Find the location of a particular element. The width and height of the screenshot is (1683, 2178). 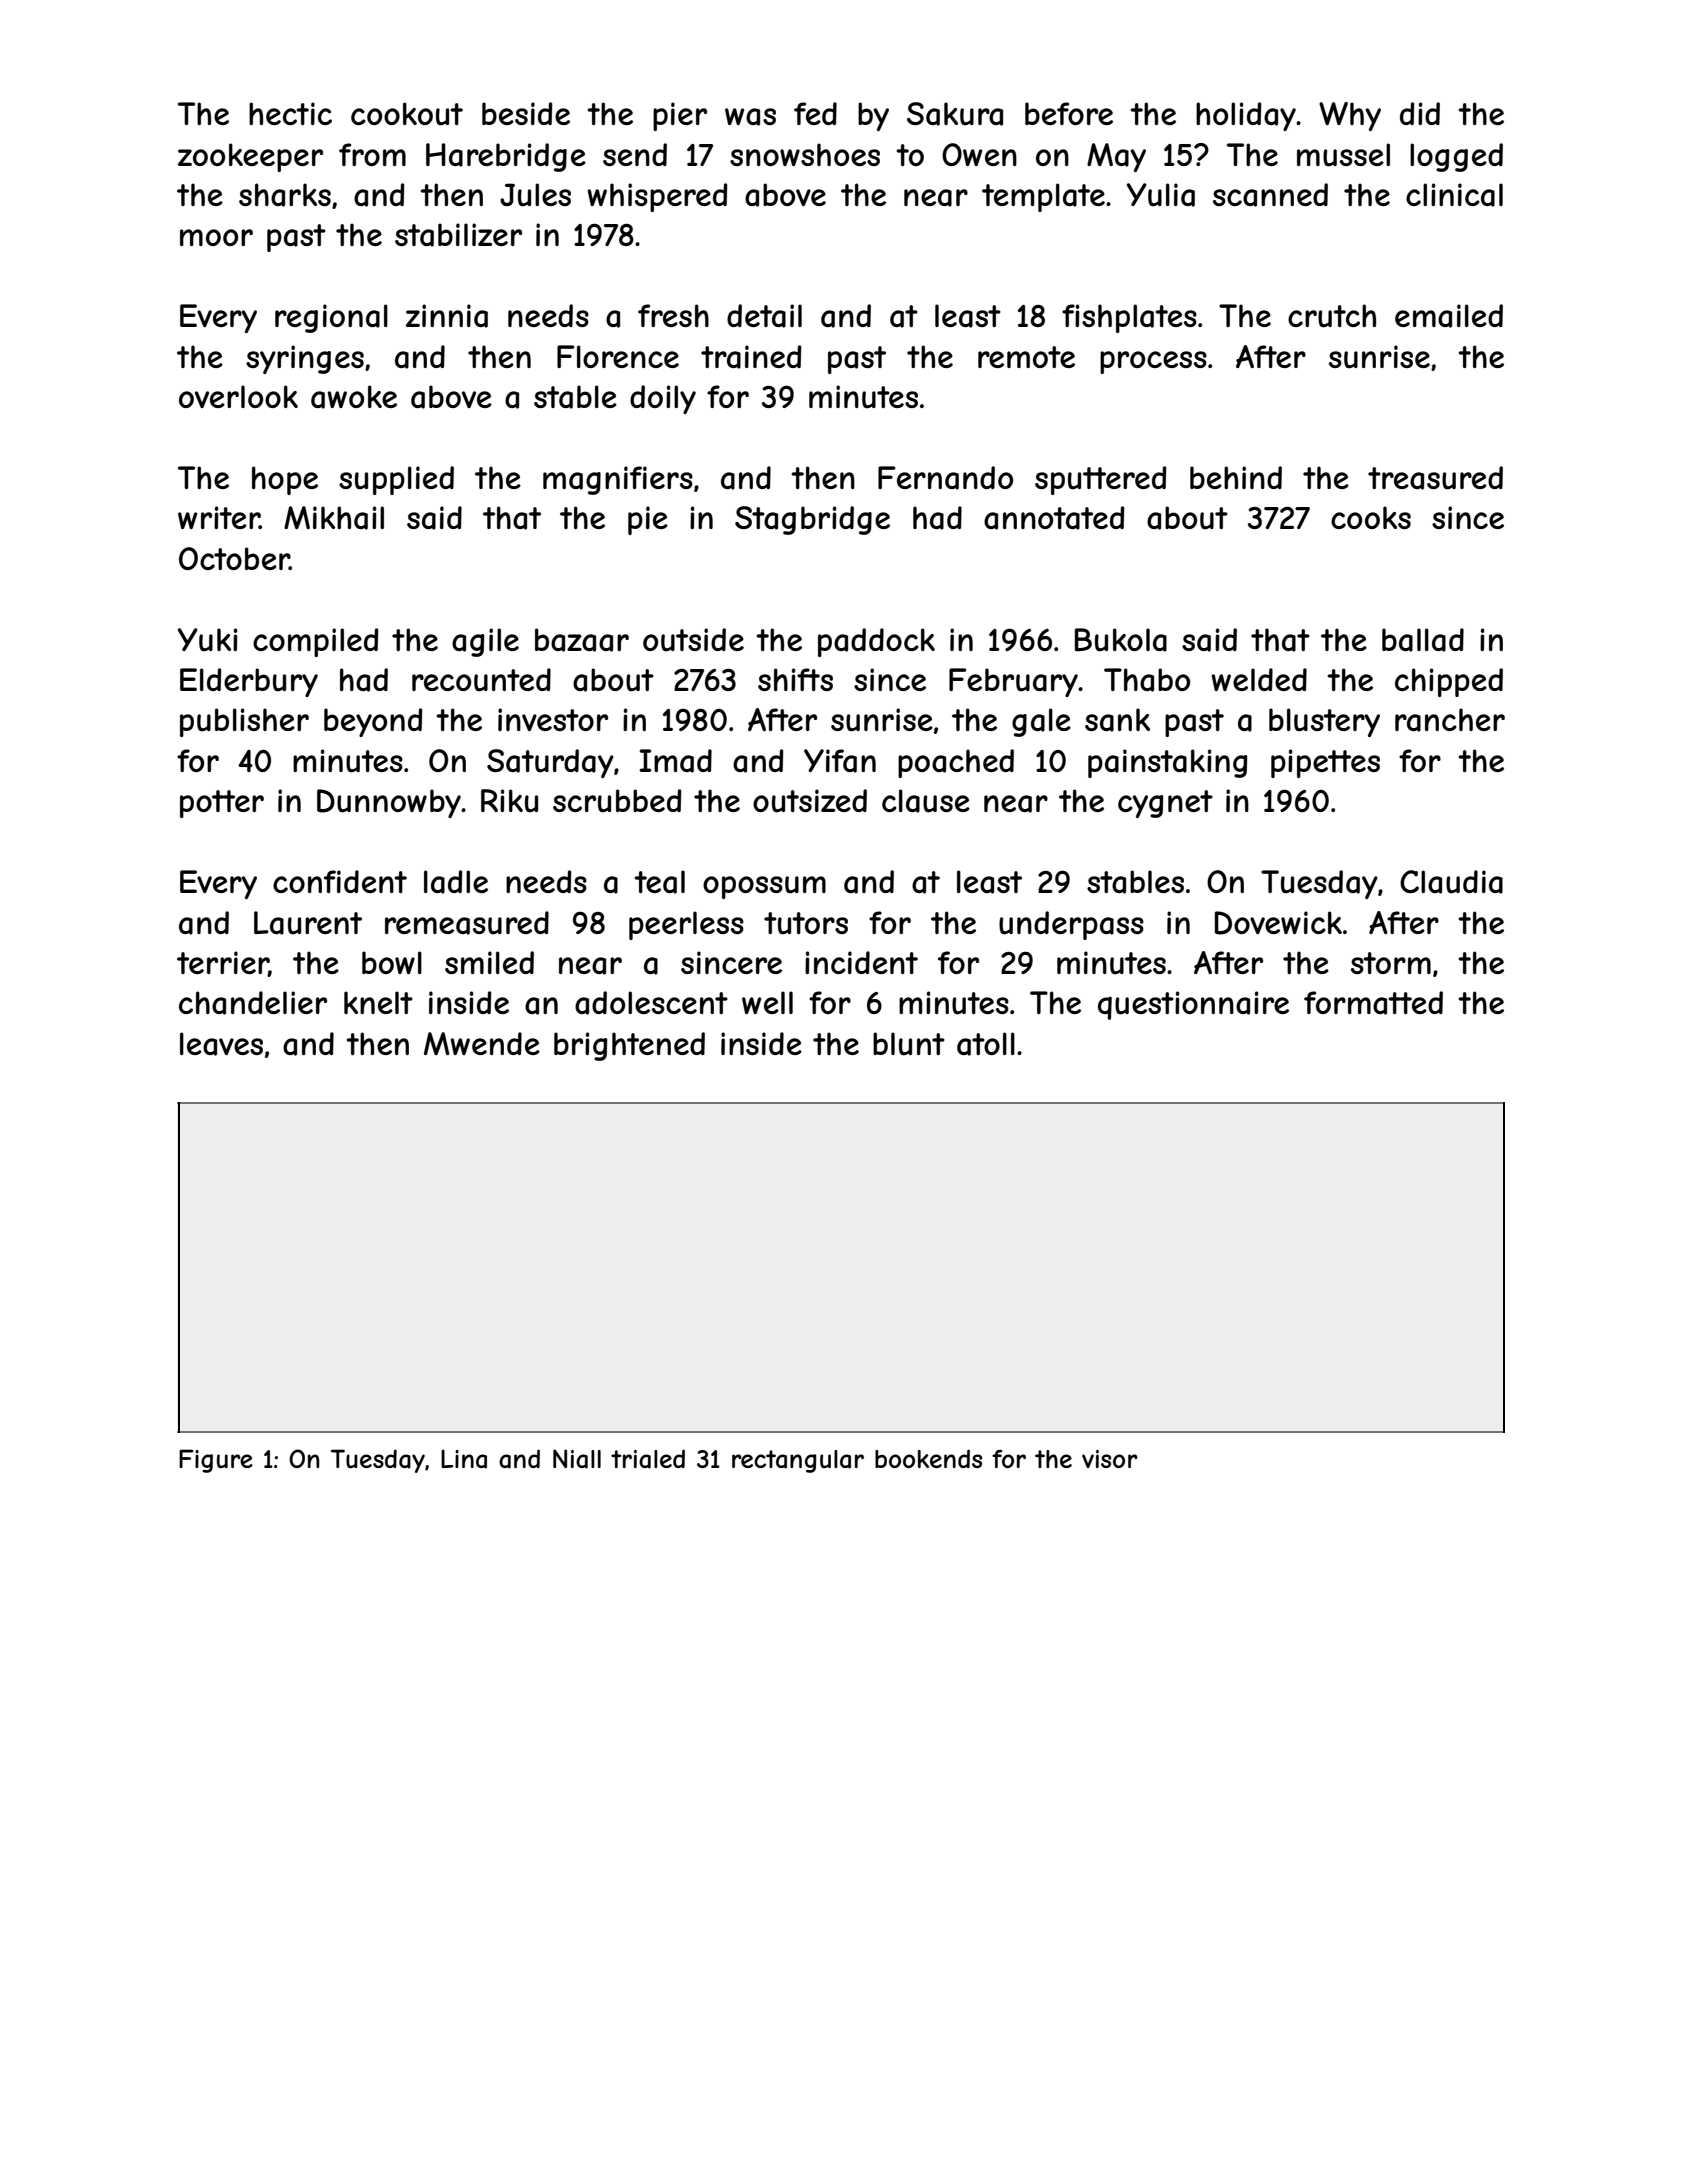

doily is located at coordinates (663, 399).
